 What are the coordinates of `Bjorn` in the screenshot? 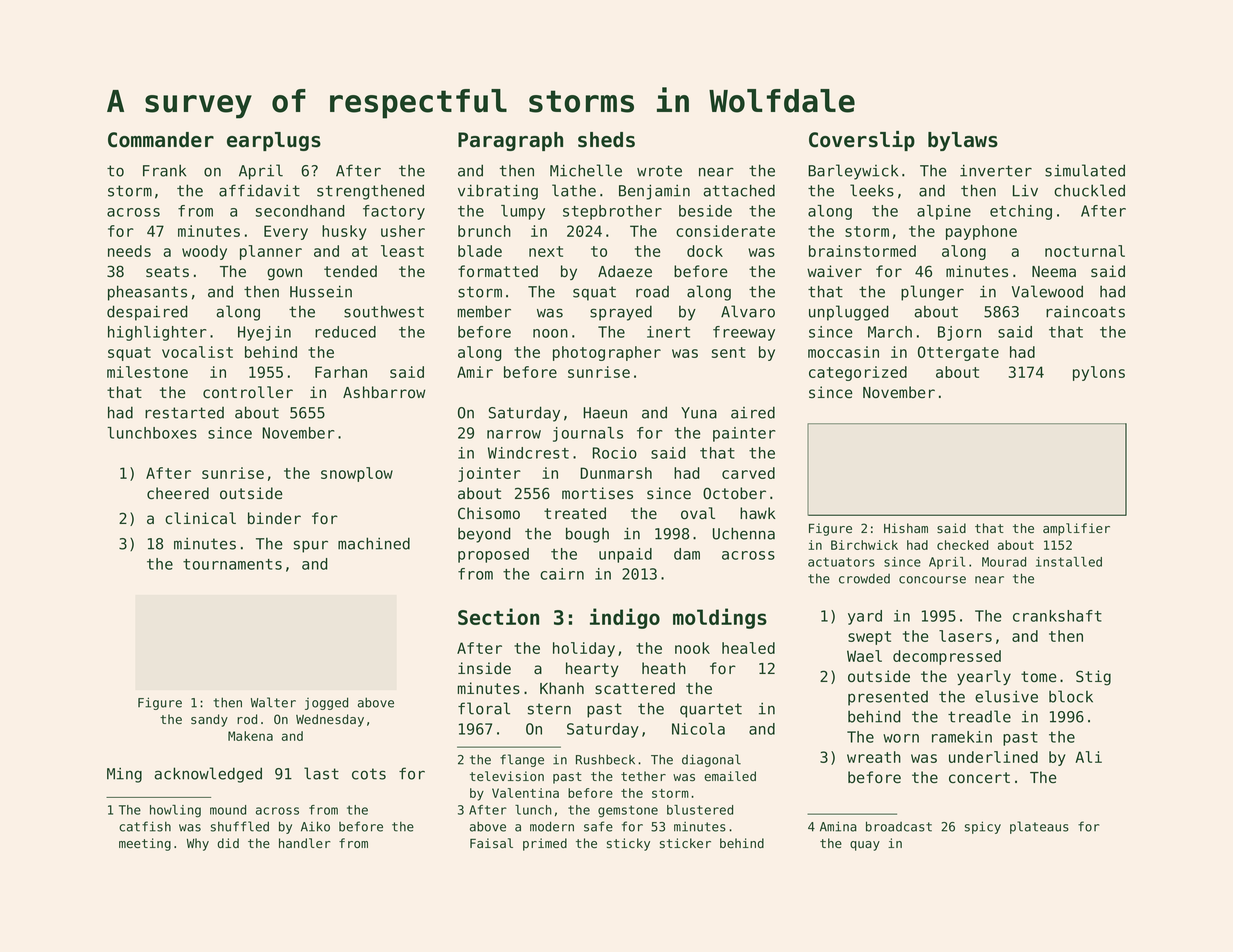 It's located at (959, 333).
